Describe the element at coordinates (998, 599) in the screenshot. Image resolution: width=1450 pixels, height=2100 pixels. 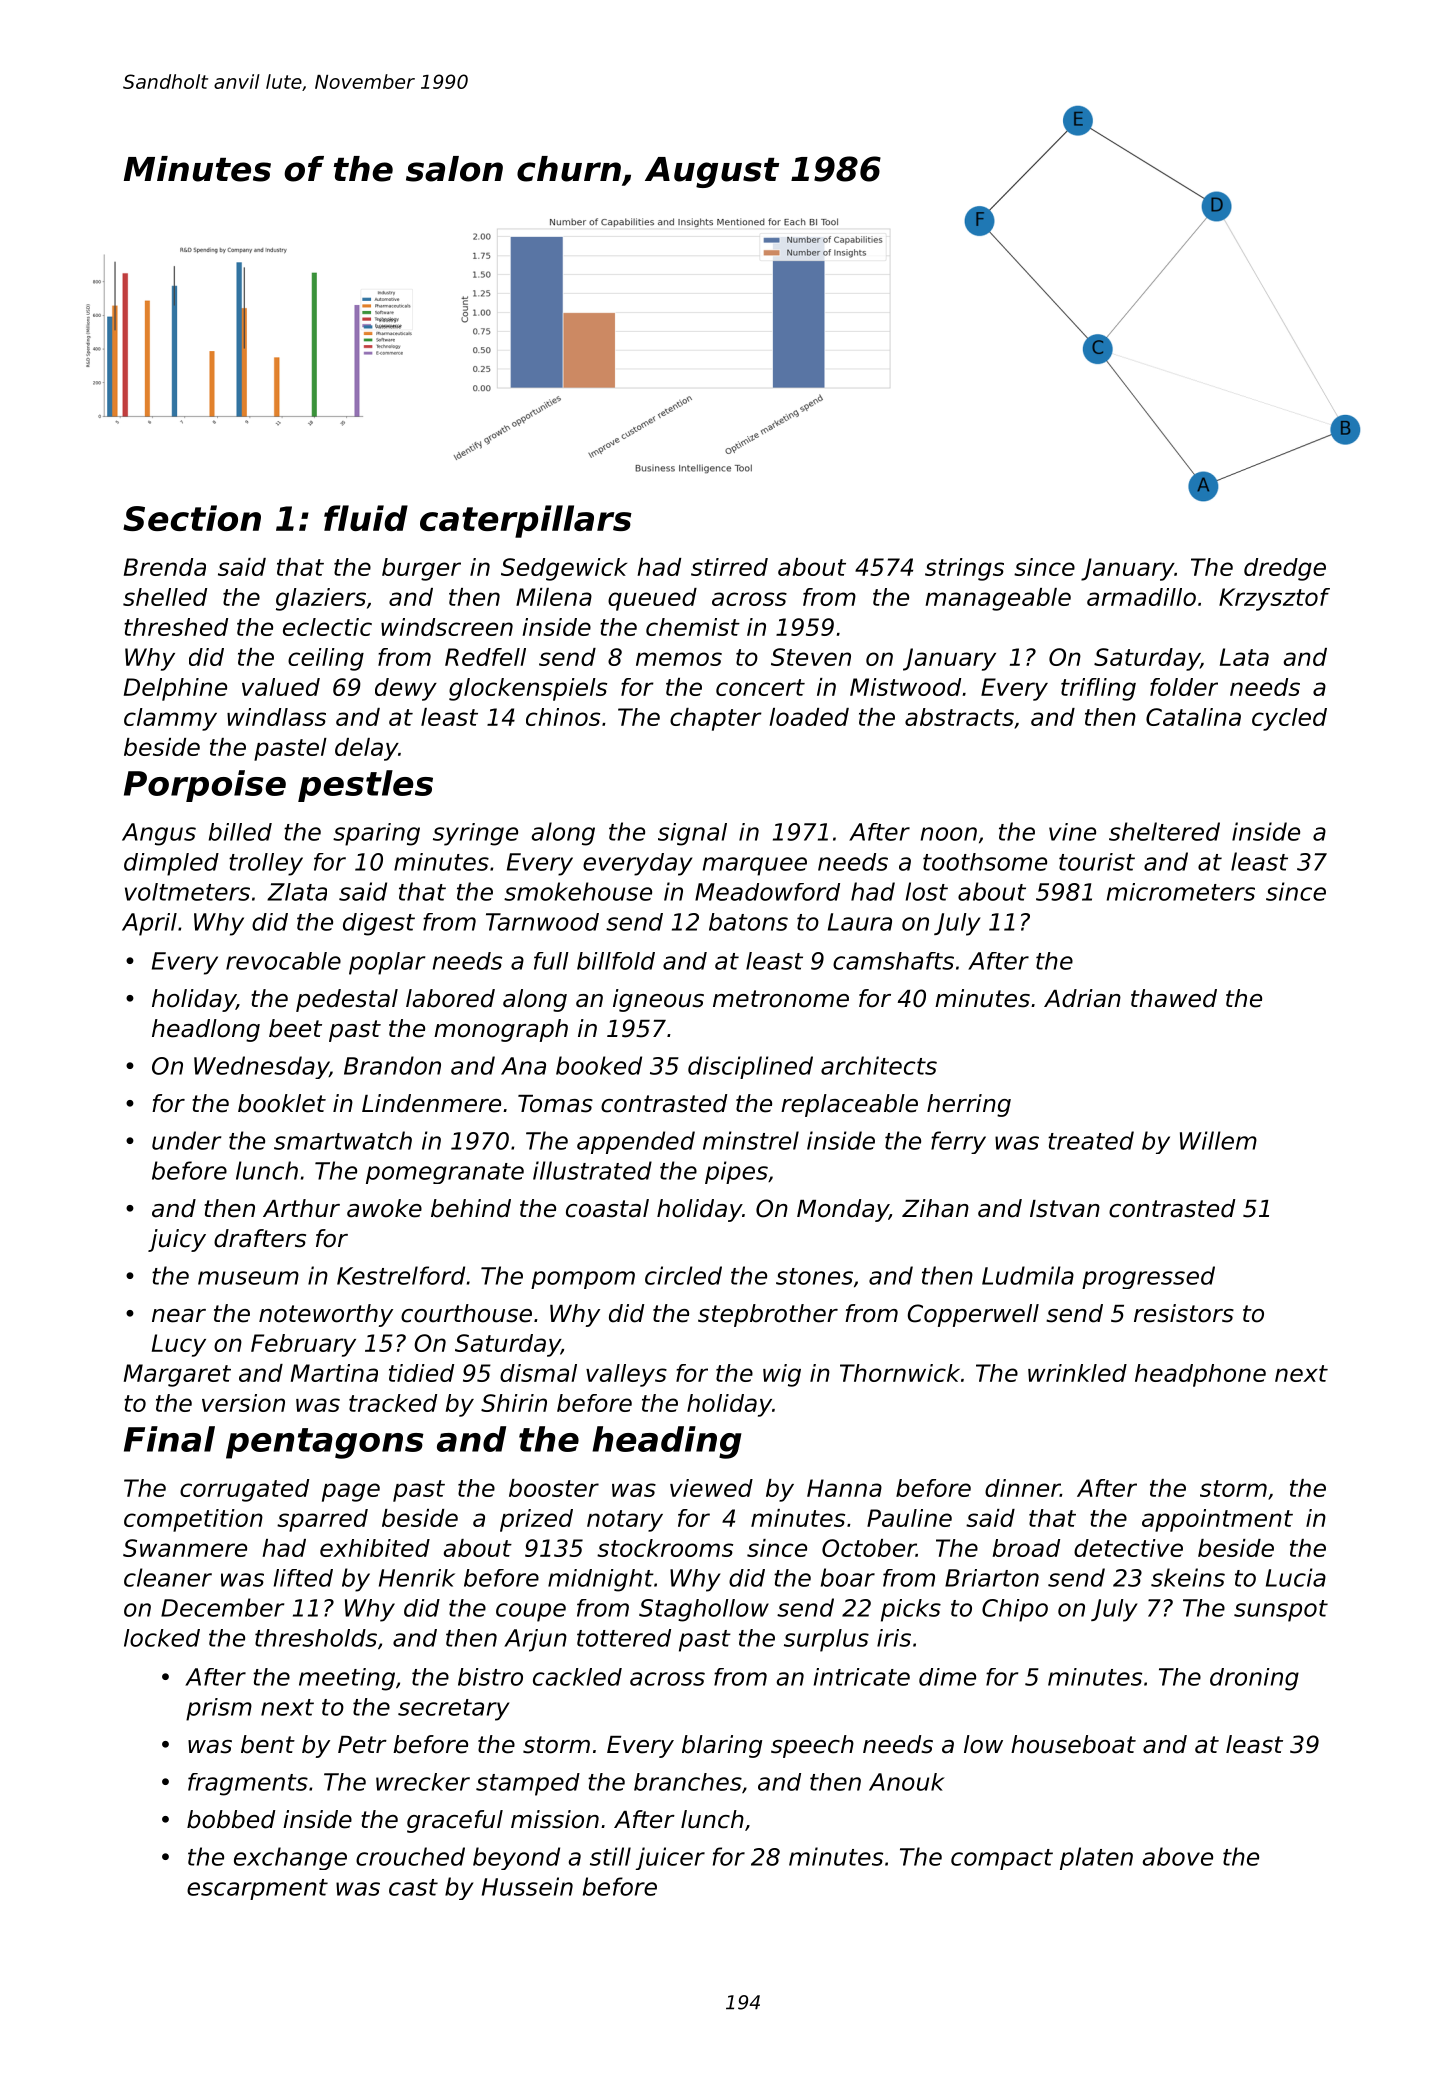
I see `manageable` at that location.
